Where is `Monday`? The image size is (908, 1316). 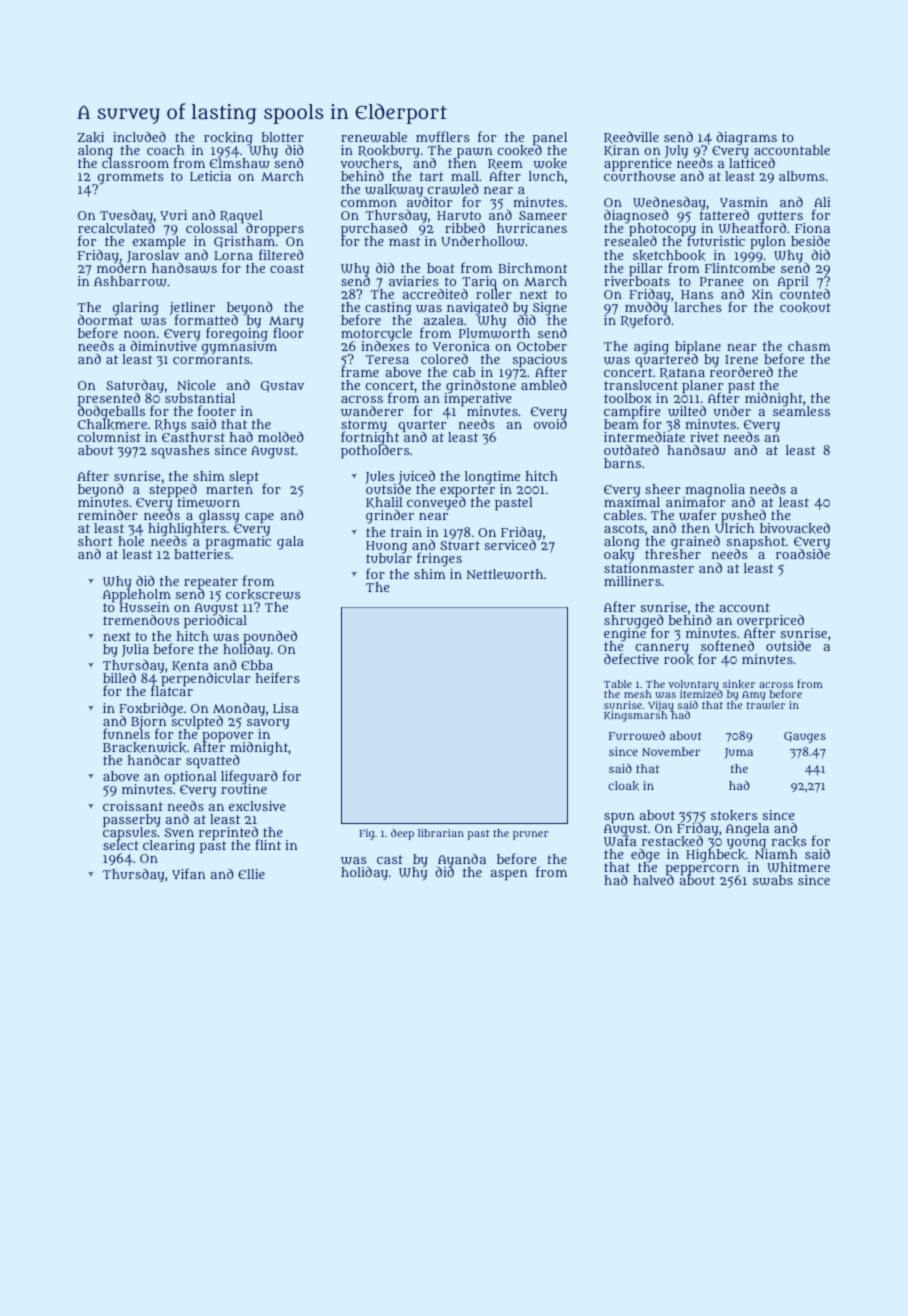
Monday is located at coordinates (239, 709).
